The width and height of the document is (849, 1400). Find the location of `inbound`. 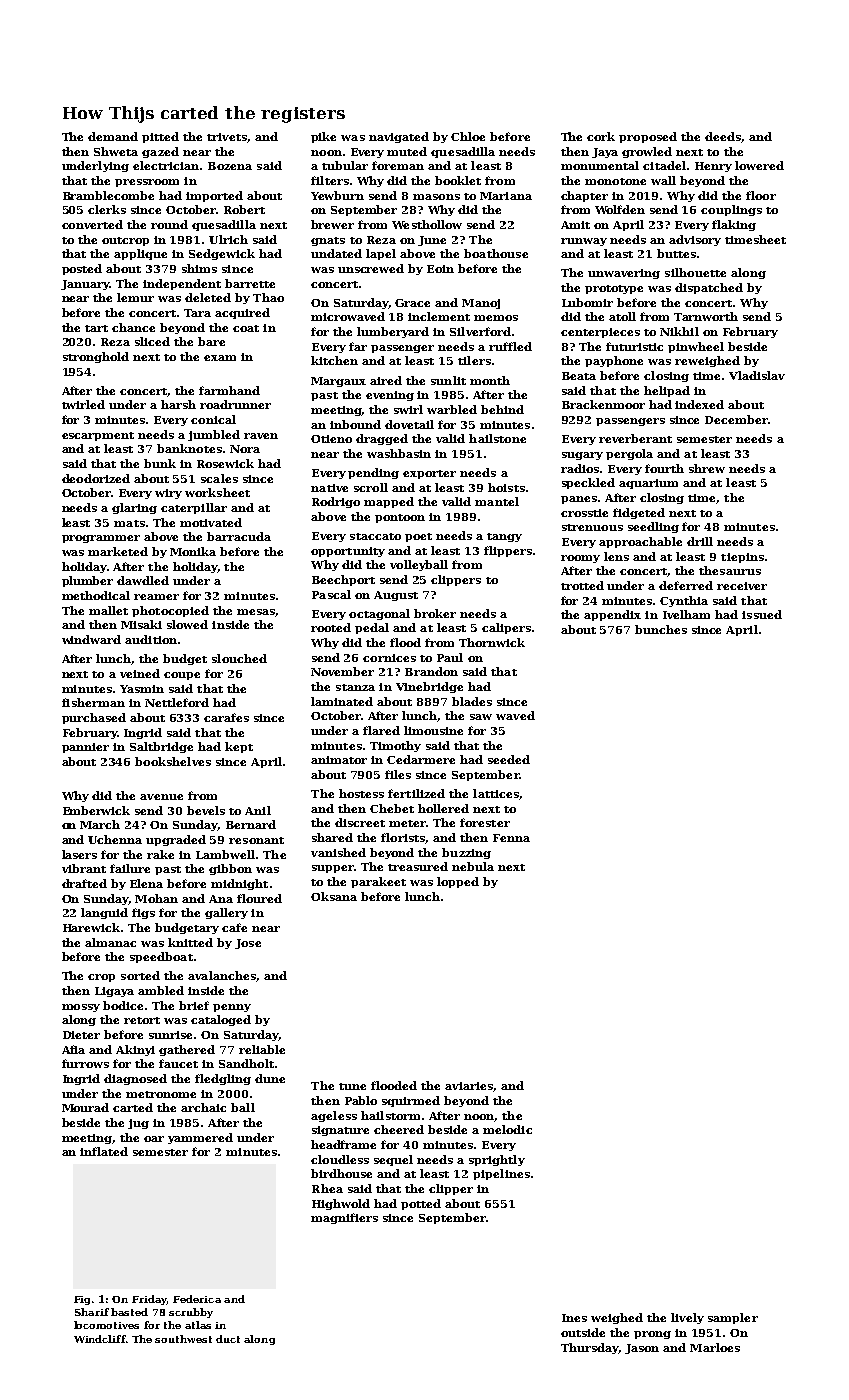

inbound is located at coordinates (355, 424).
